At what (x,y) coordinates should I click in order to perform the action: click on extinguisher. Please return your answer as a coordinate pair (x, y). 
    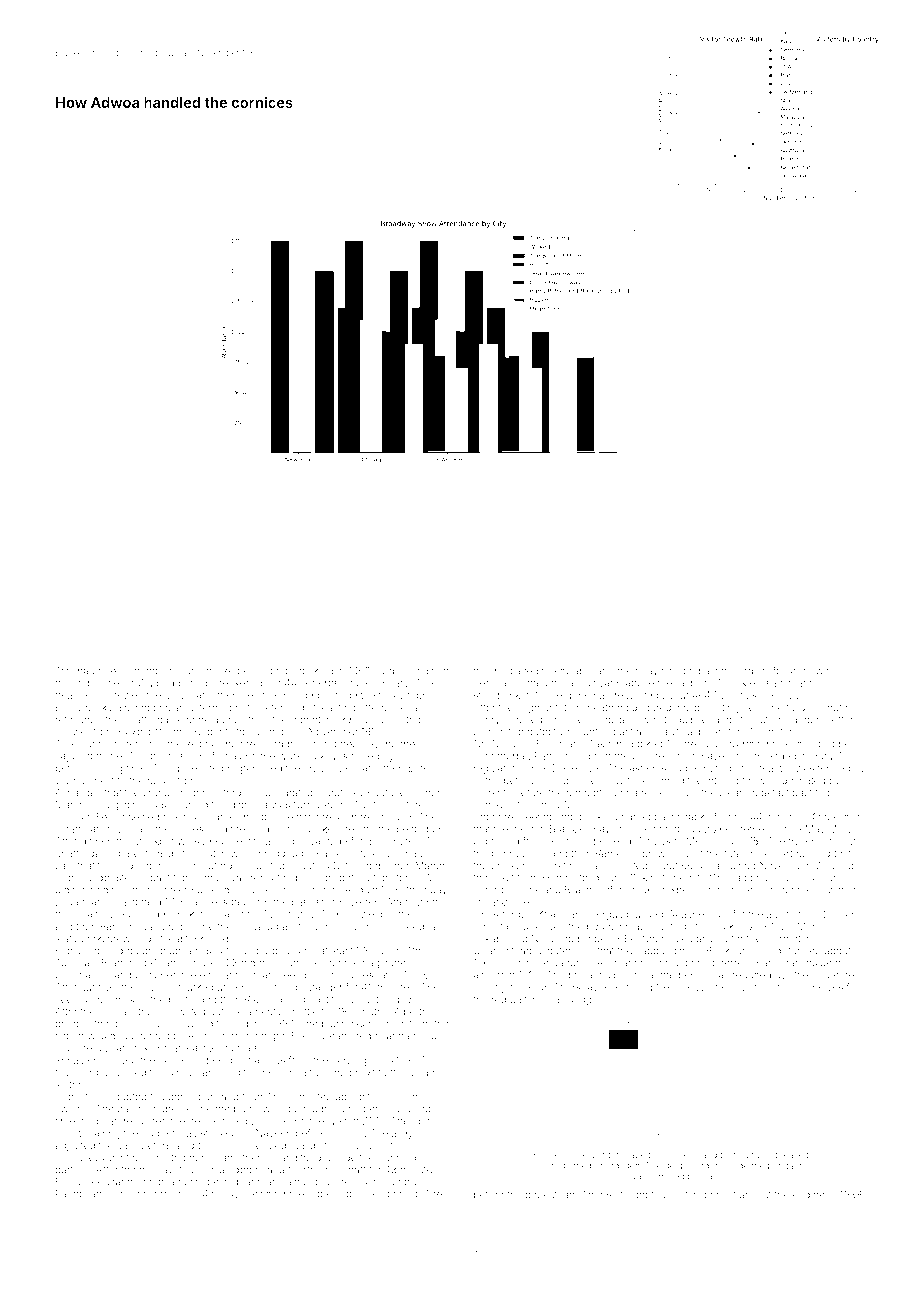
    Looking at the image, I should click on (682, 720).
